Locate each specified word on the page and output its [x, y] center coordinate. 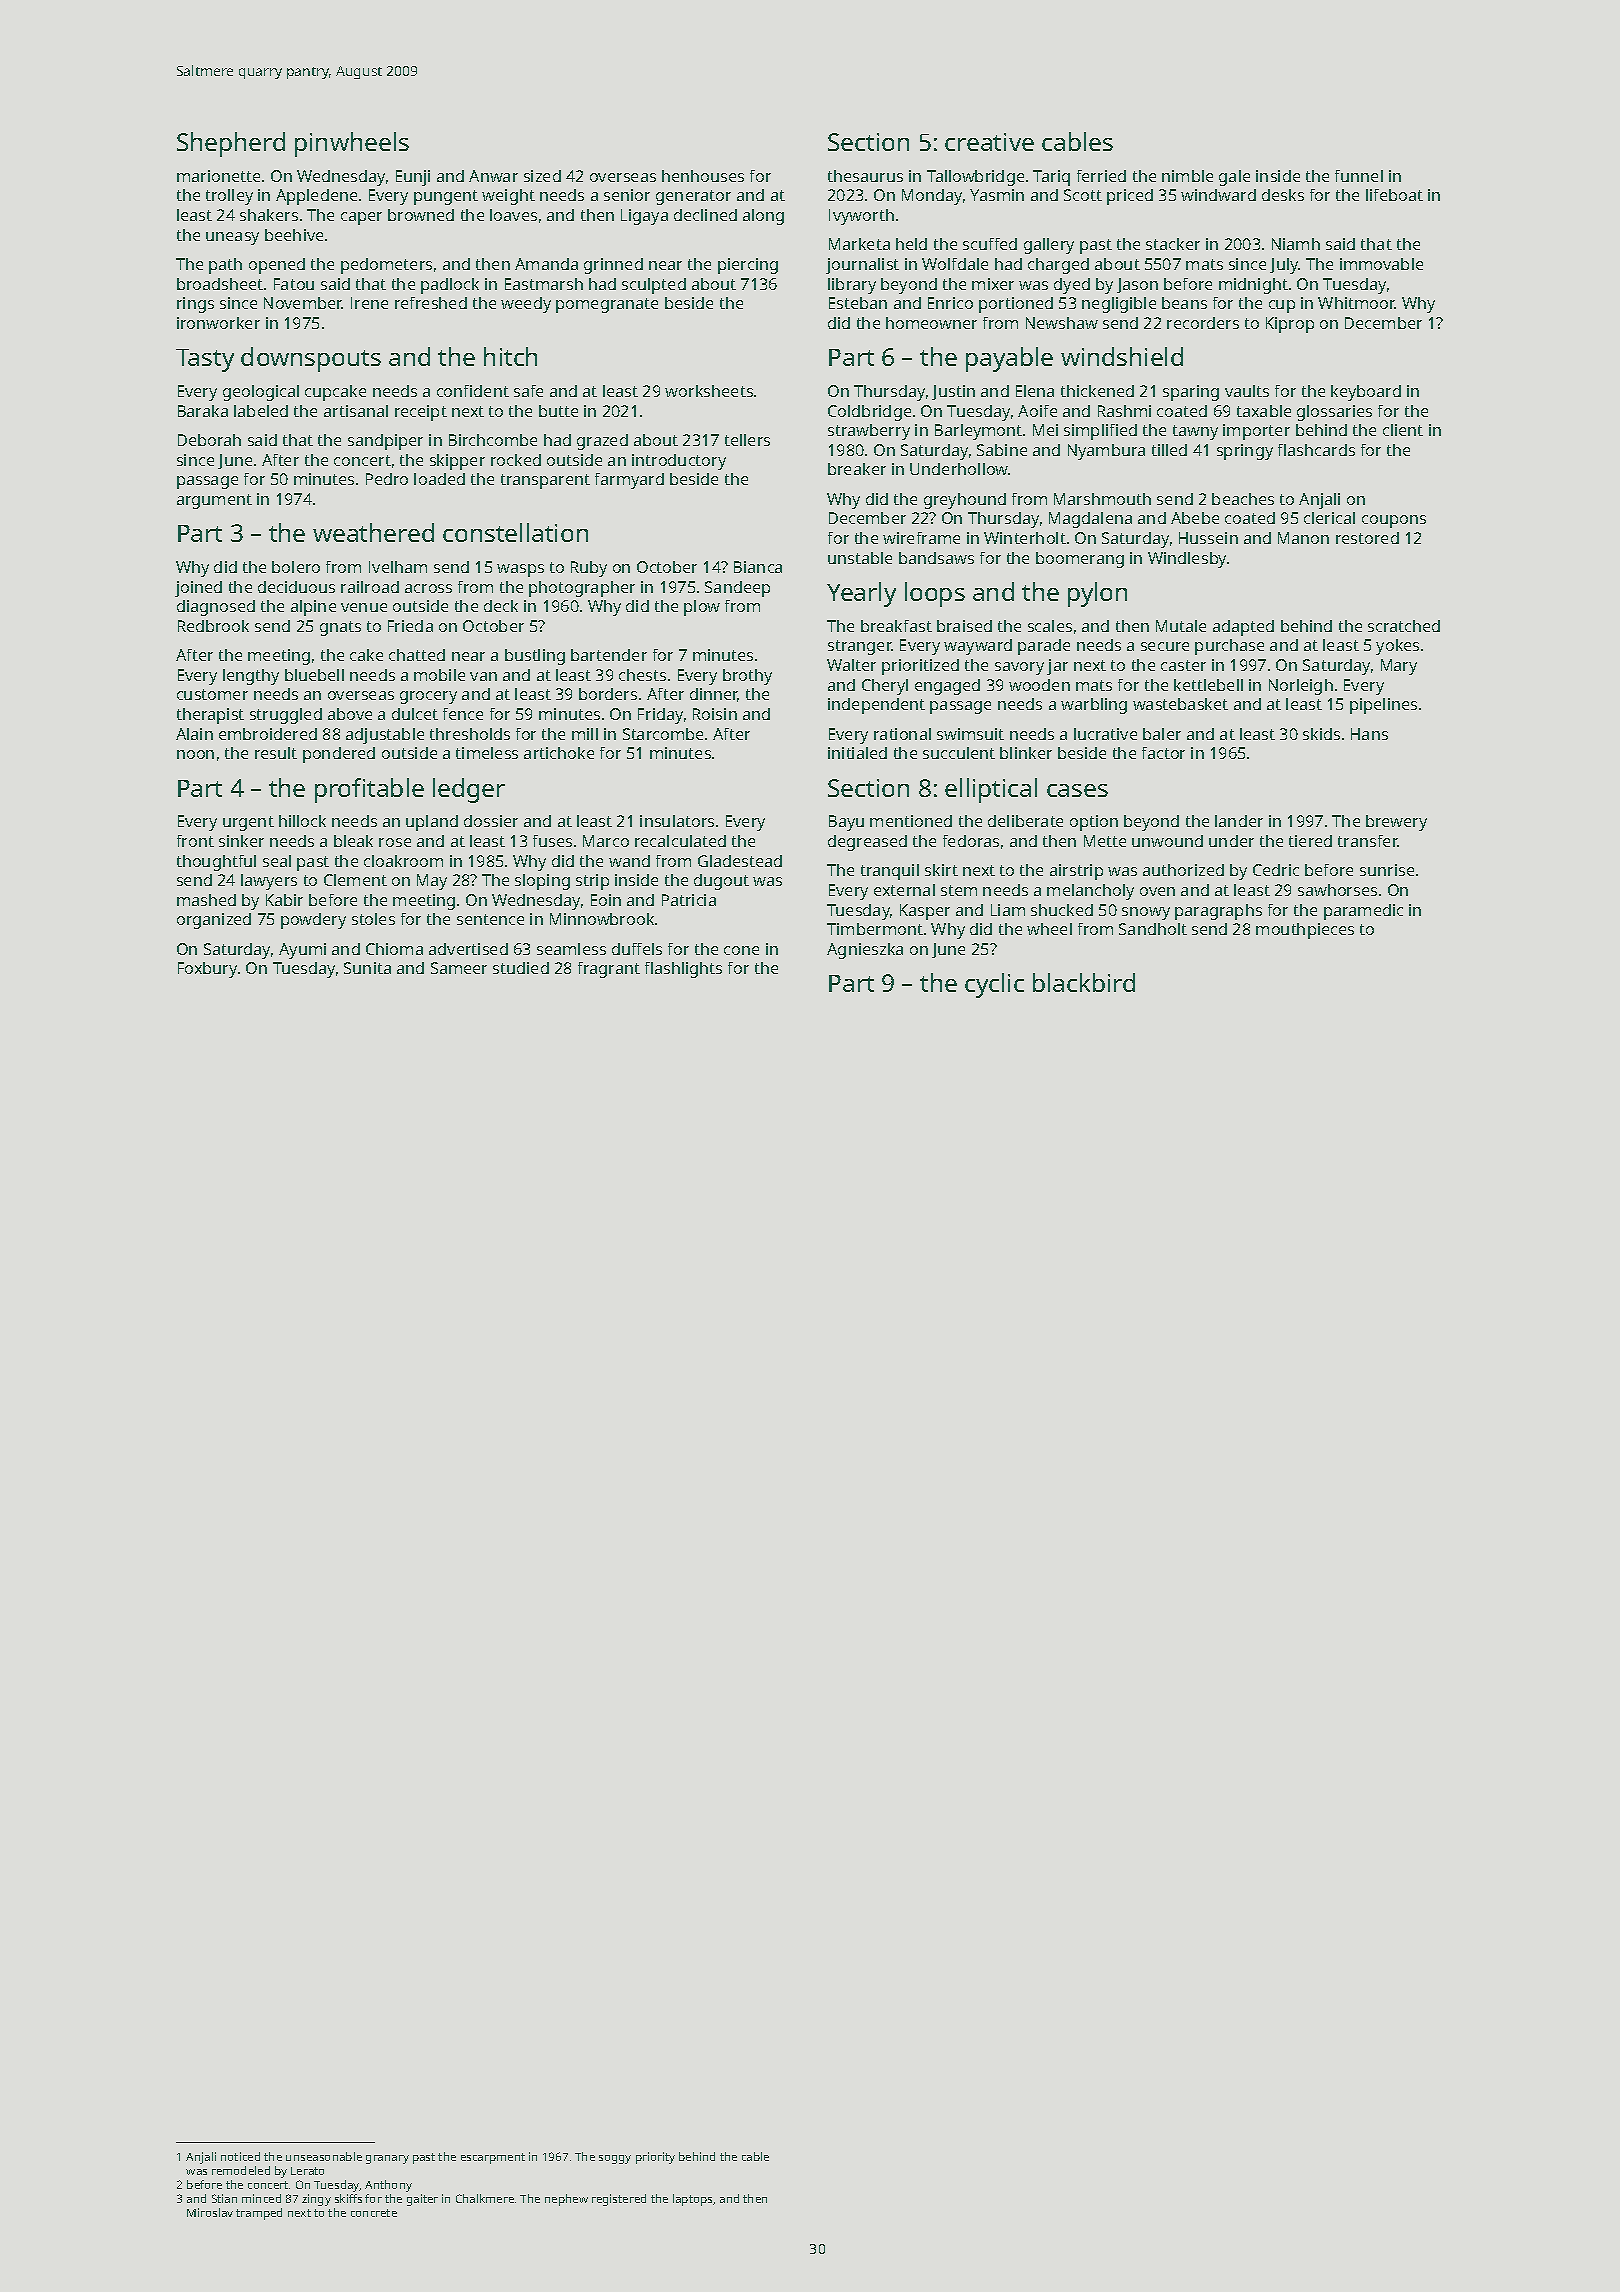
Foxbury [207, 970]
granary [387, 2159]
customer [212, 694]
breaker [857, 469]
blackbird [1084, 982]
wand [629, 861]
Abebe [1195, 518]
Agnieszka [865, 951]
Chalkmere [485, 2198]
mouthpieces [1305, 931]
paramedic [1363, 912]
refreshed [431, 303]
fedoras [971, 841]
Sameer [459, 968]
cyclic [994, 985]
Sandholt [1153, 929]
